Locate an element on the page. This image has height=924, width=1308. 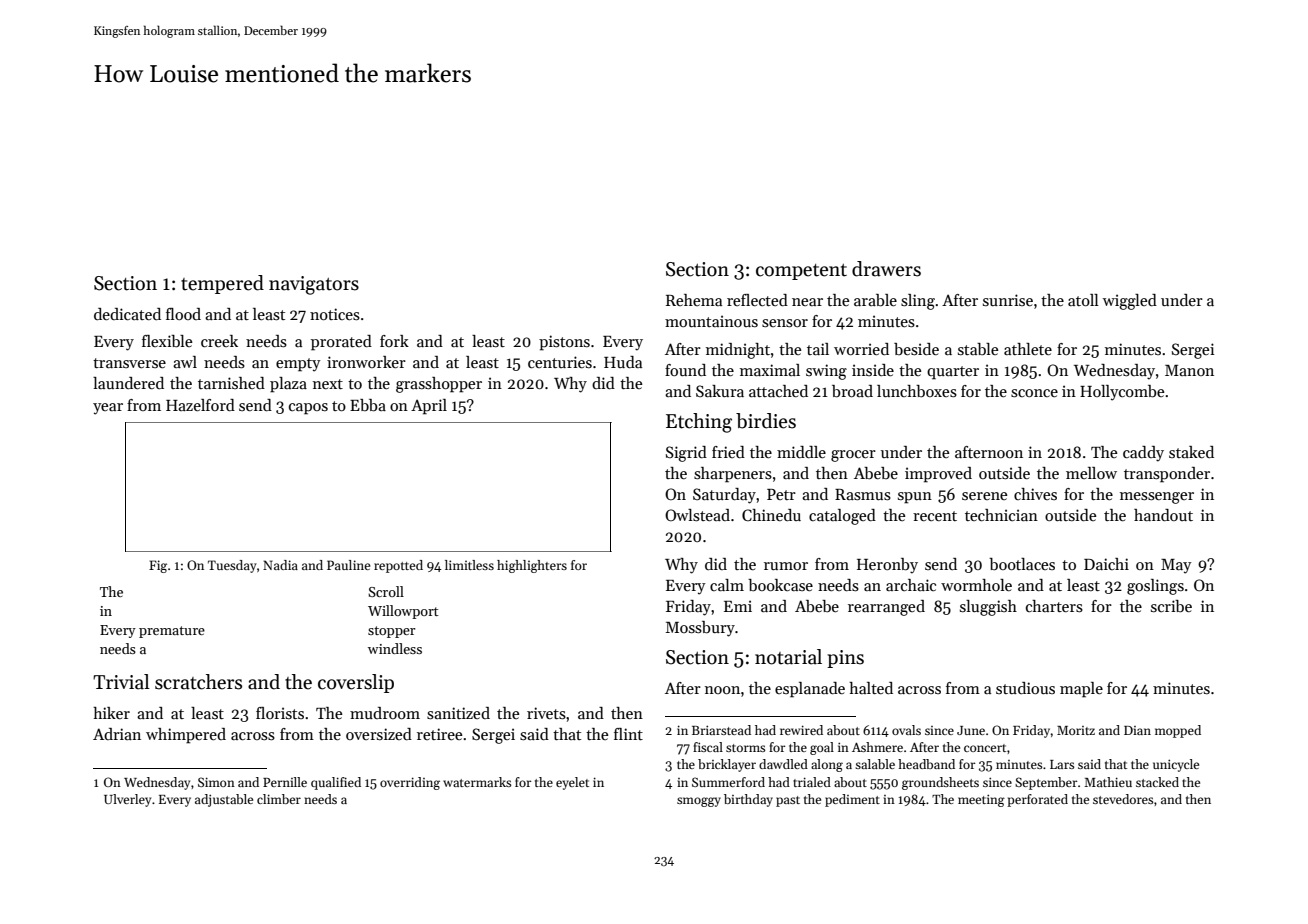
tempered is located at coordinates (222, 284).
